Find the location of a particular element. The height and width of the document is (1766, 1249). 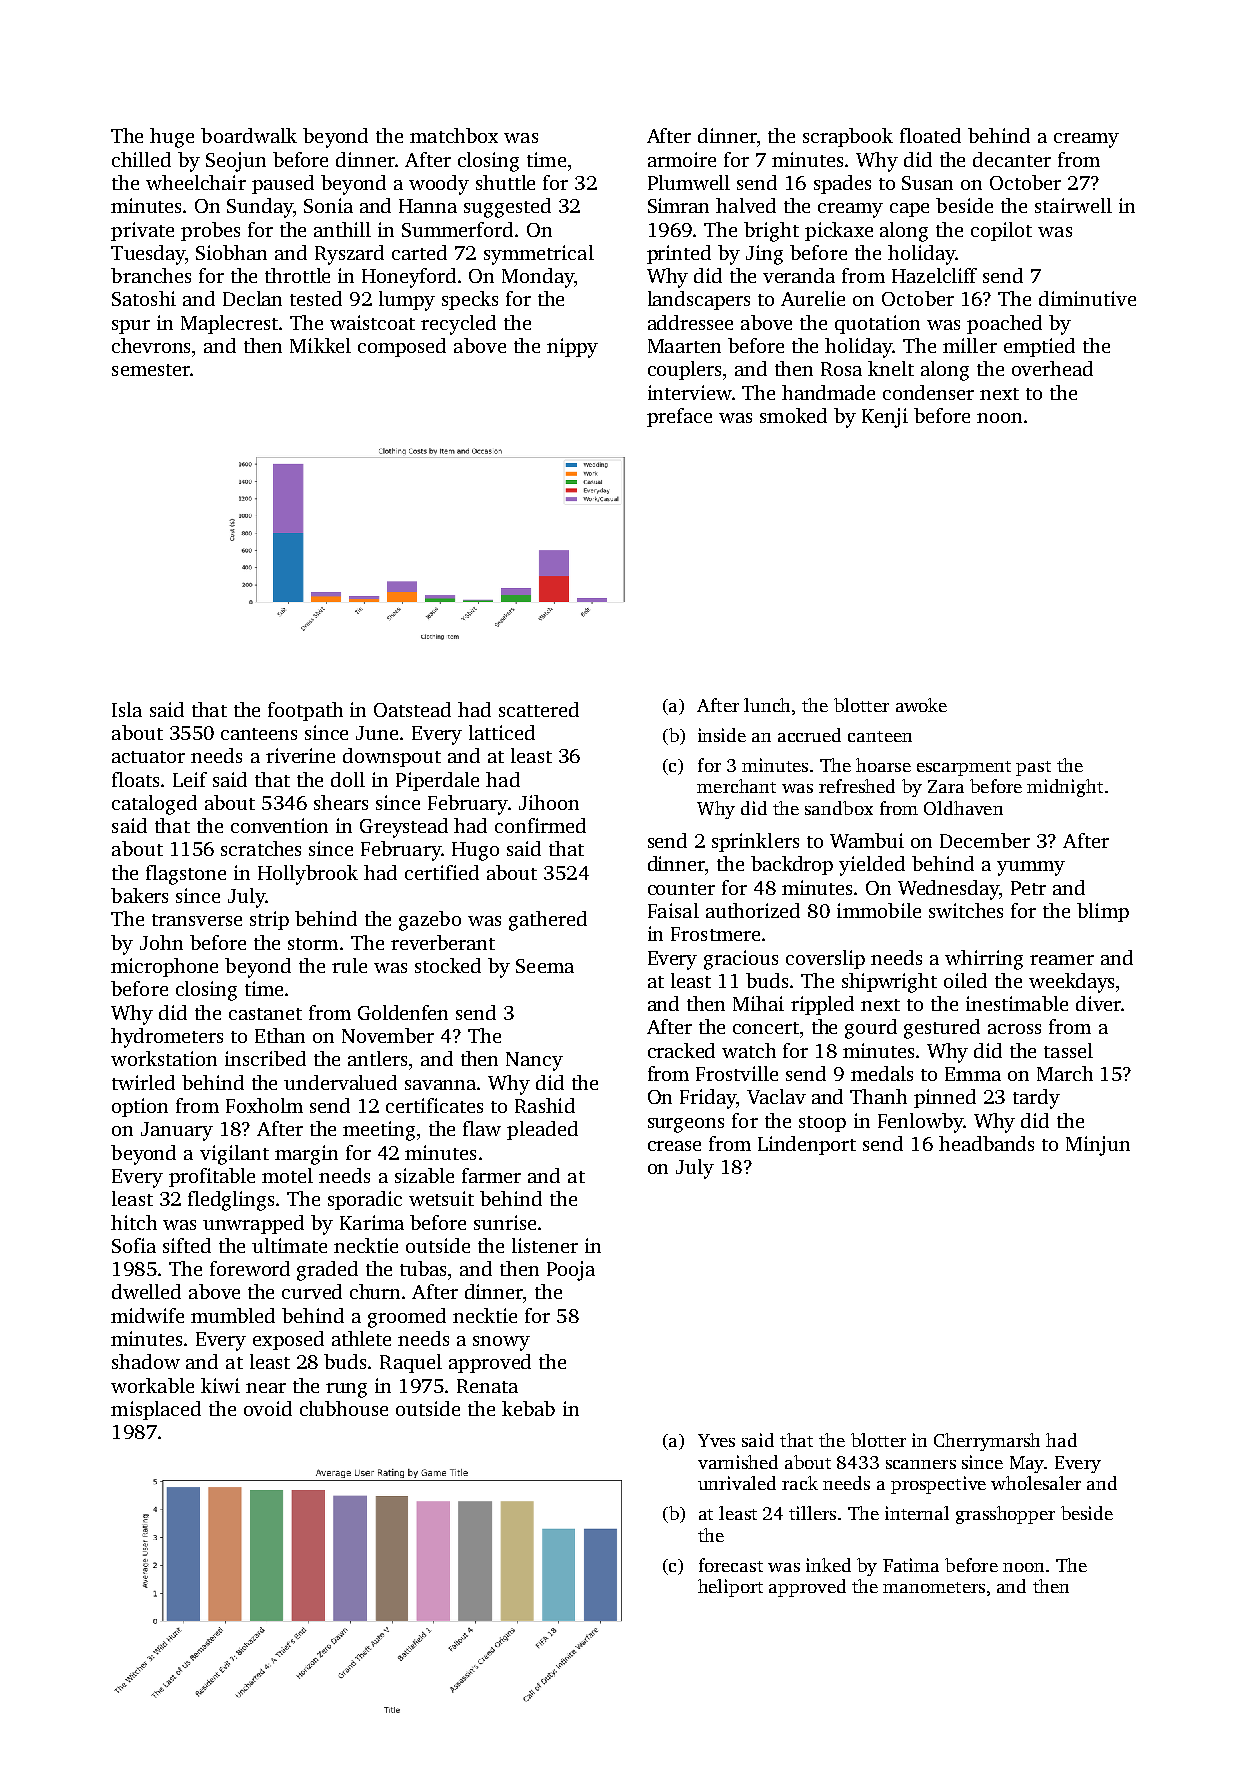

footpath is located at coordinates (305, 711).
